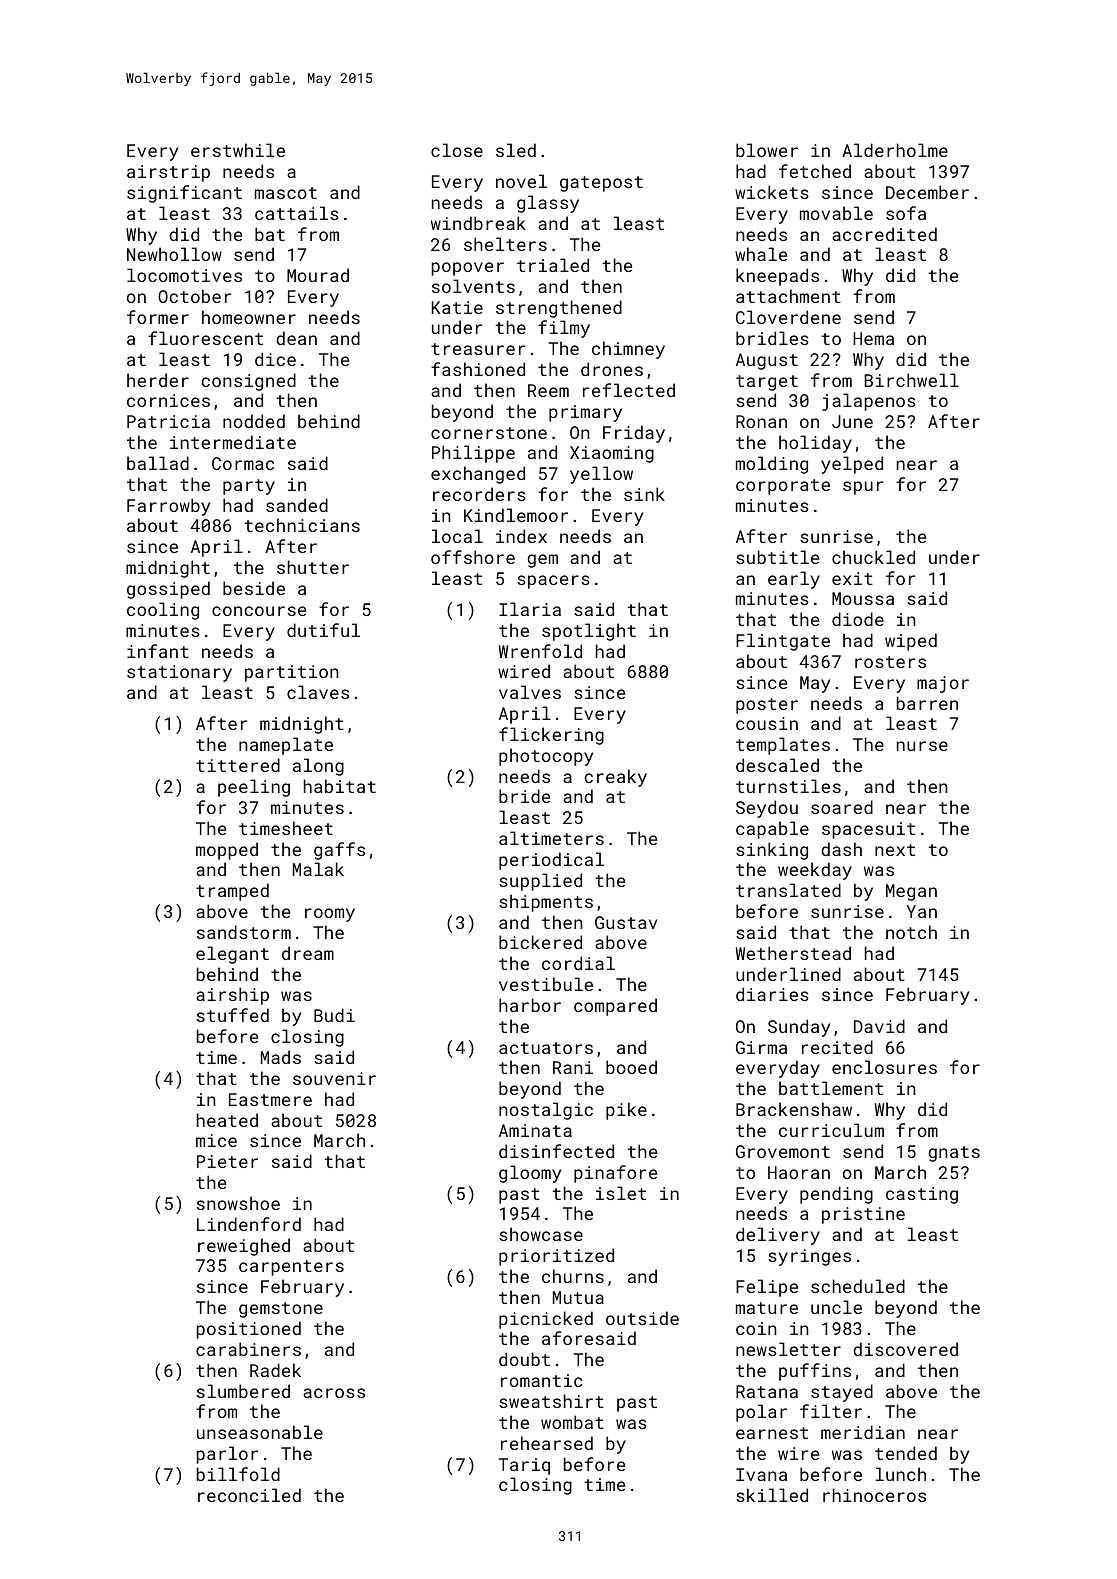 The width and height of the screenshot is (1117, 1579). I want to click on souvenir, so click(334, 1078).
